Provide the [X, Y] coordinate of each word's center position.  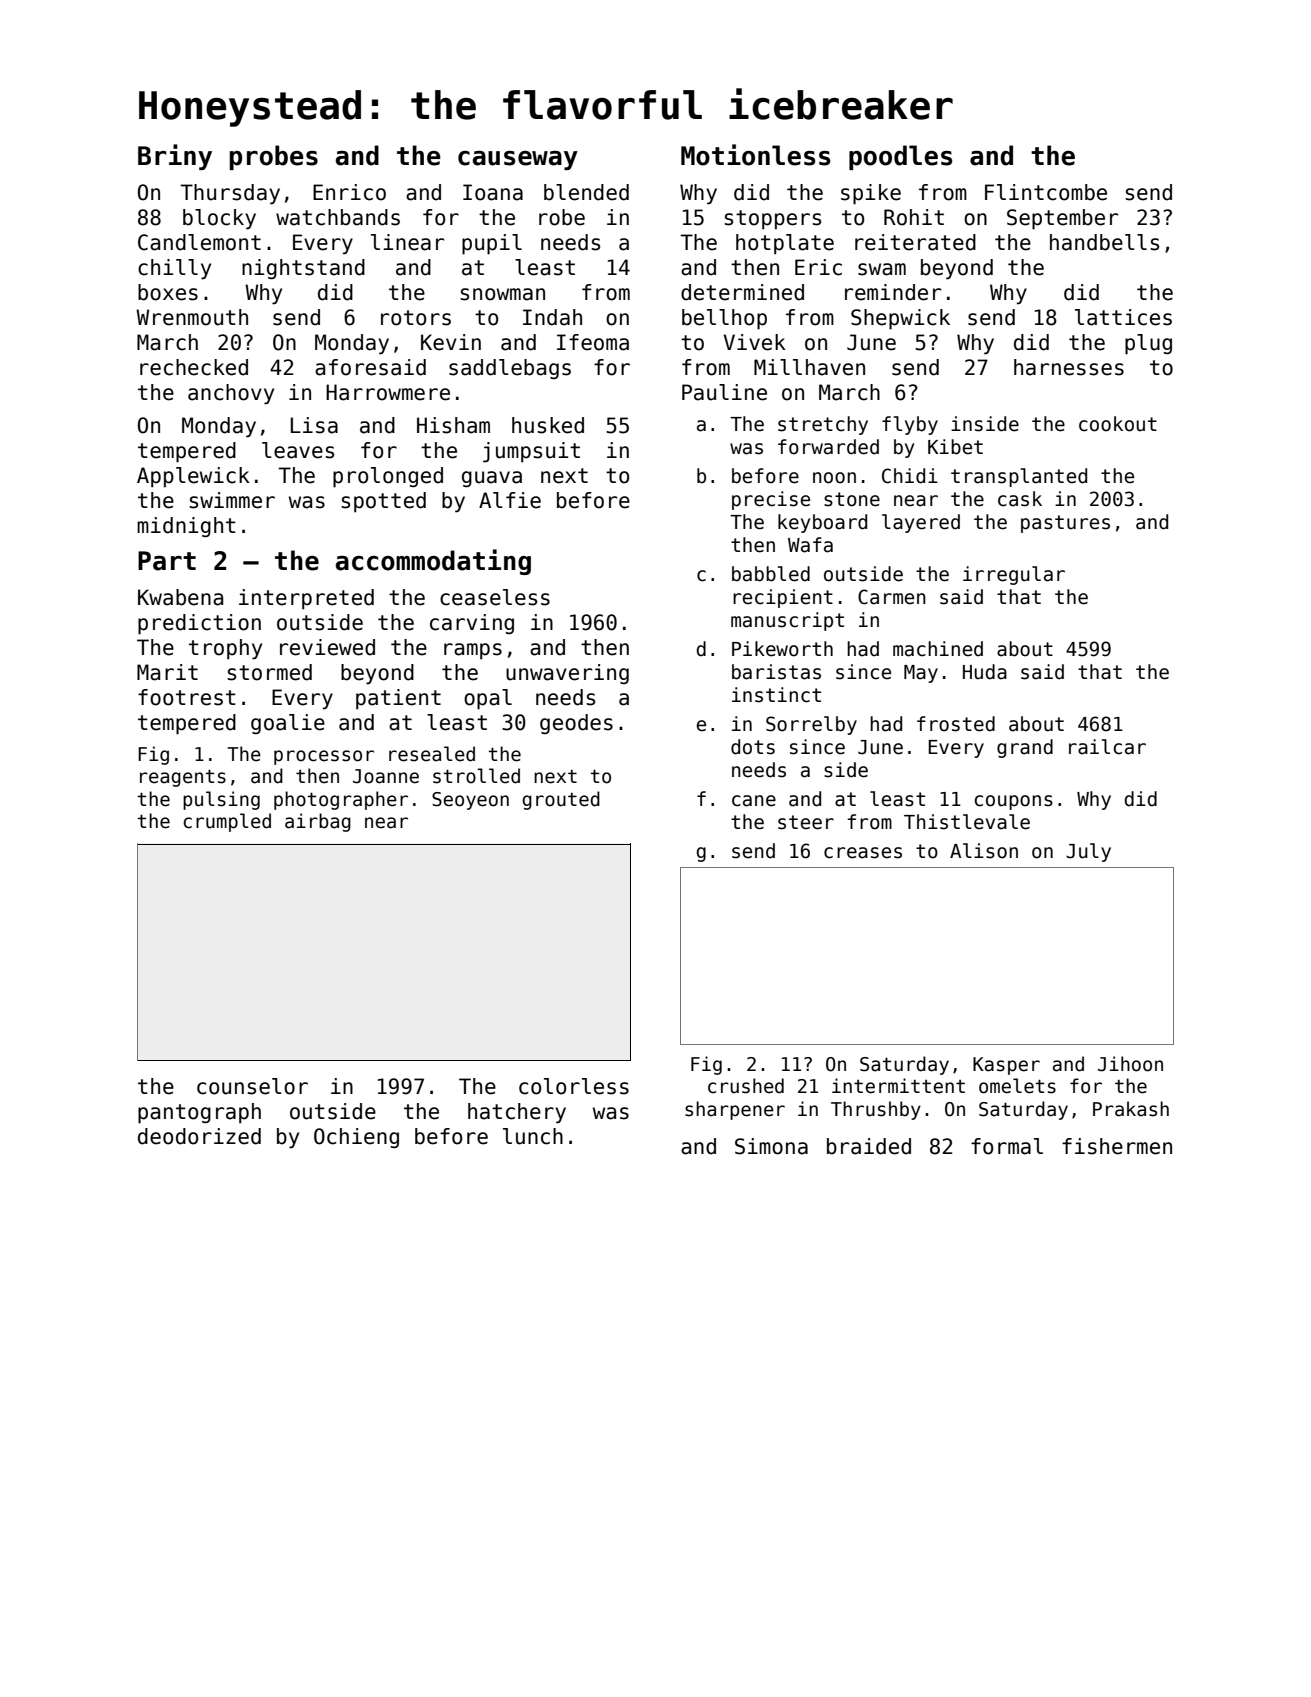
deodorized [199, 1136]
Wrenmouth [192, 317]
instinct [776, 695]
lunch [533, 1136]
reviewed [327, 647]
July [1088, 852]
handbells [1104, 242]
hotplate [785, 244]
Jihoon [1130, 1064]
